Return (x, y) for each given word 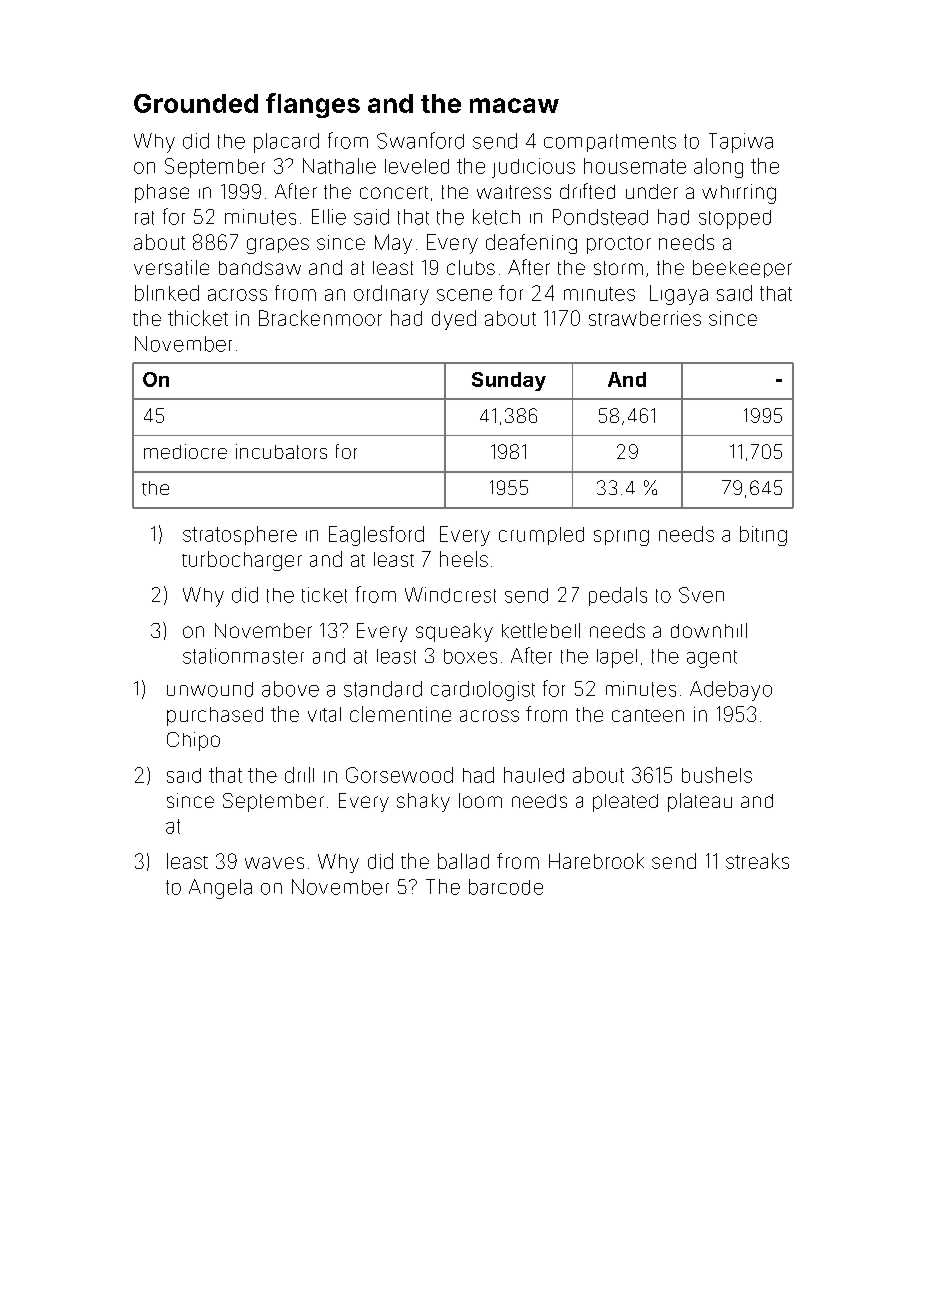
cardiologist (483, 691)
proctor (619, 245)
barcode (506, 887)
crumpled (541, 536)
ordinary (391, 295)
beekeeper (742, 269)
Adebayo (731, 691)
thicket (198, 318)
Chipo (193, 741)
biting (763, 536)
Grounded (196, 103)
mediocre (185, 451)
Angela (220, 889)
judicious (533, 168)
